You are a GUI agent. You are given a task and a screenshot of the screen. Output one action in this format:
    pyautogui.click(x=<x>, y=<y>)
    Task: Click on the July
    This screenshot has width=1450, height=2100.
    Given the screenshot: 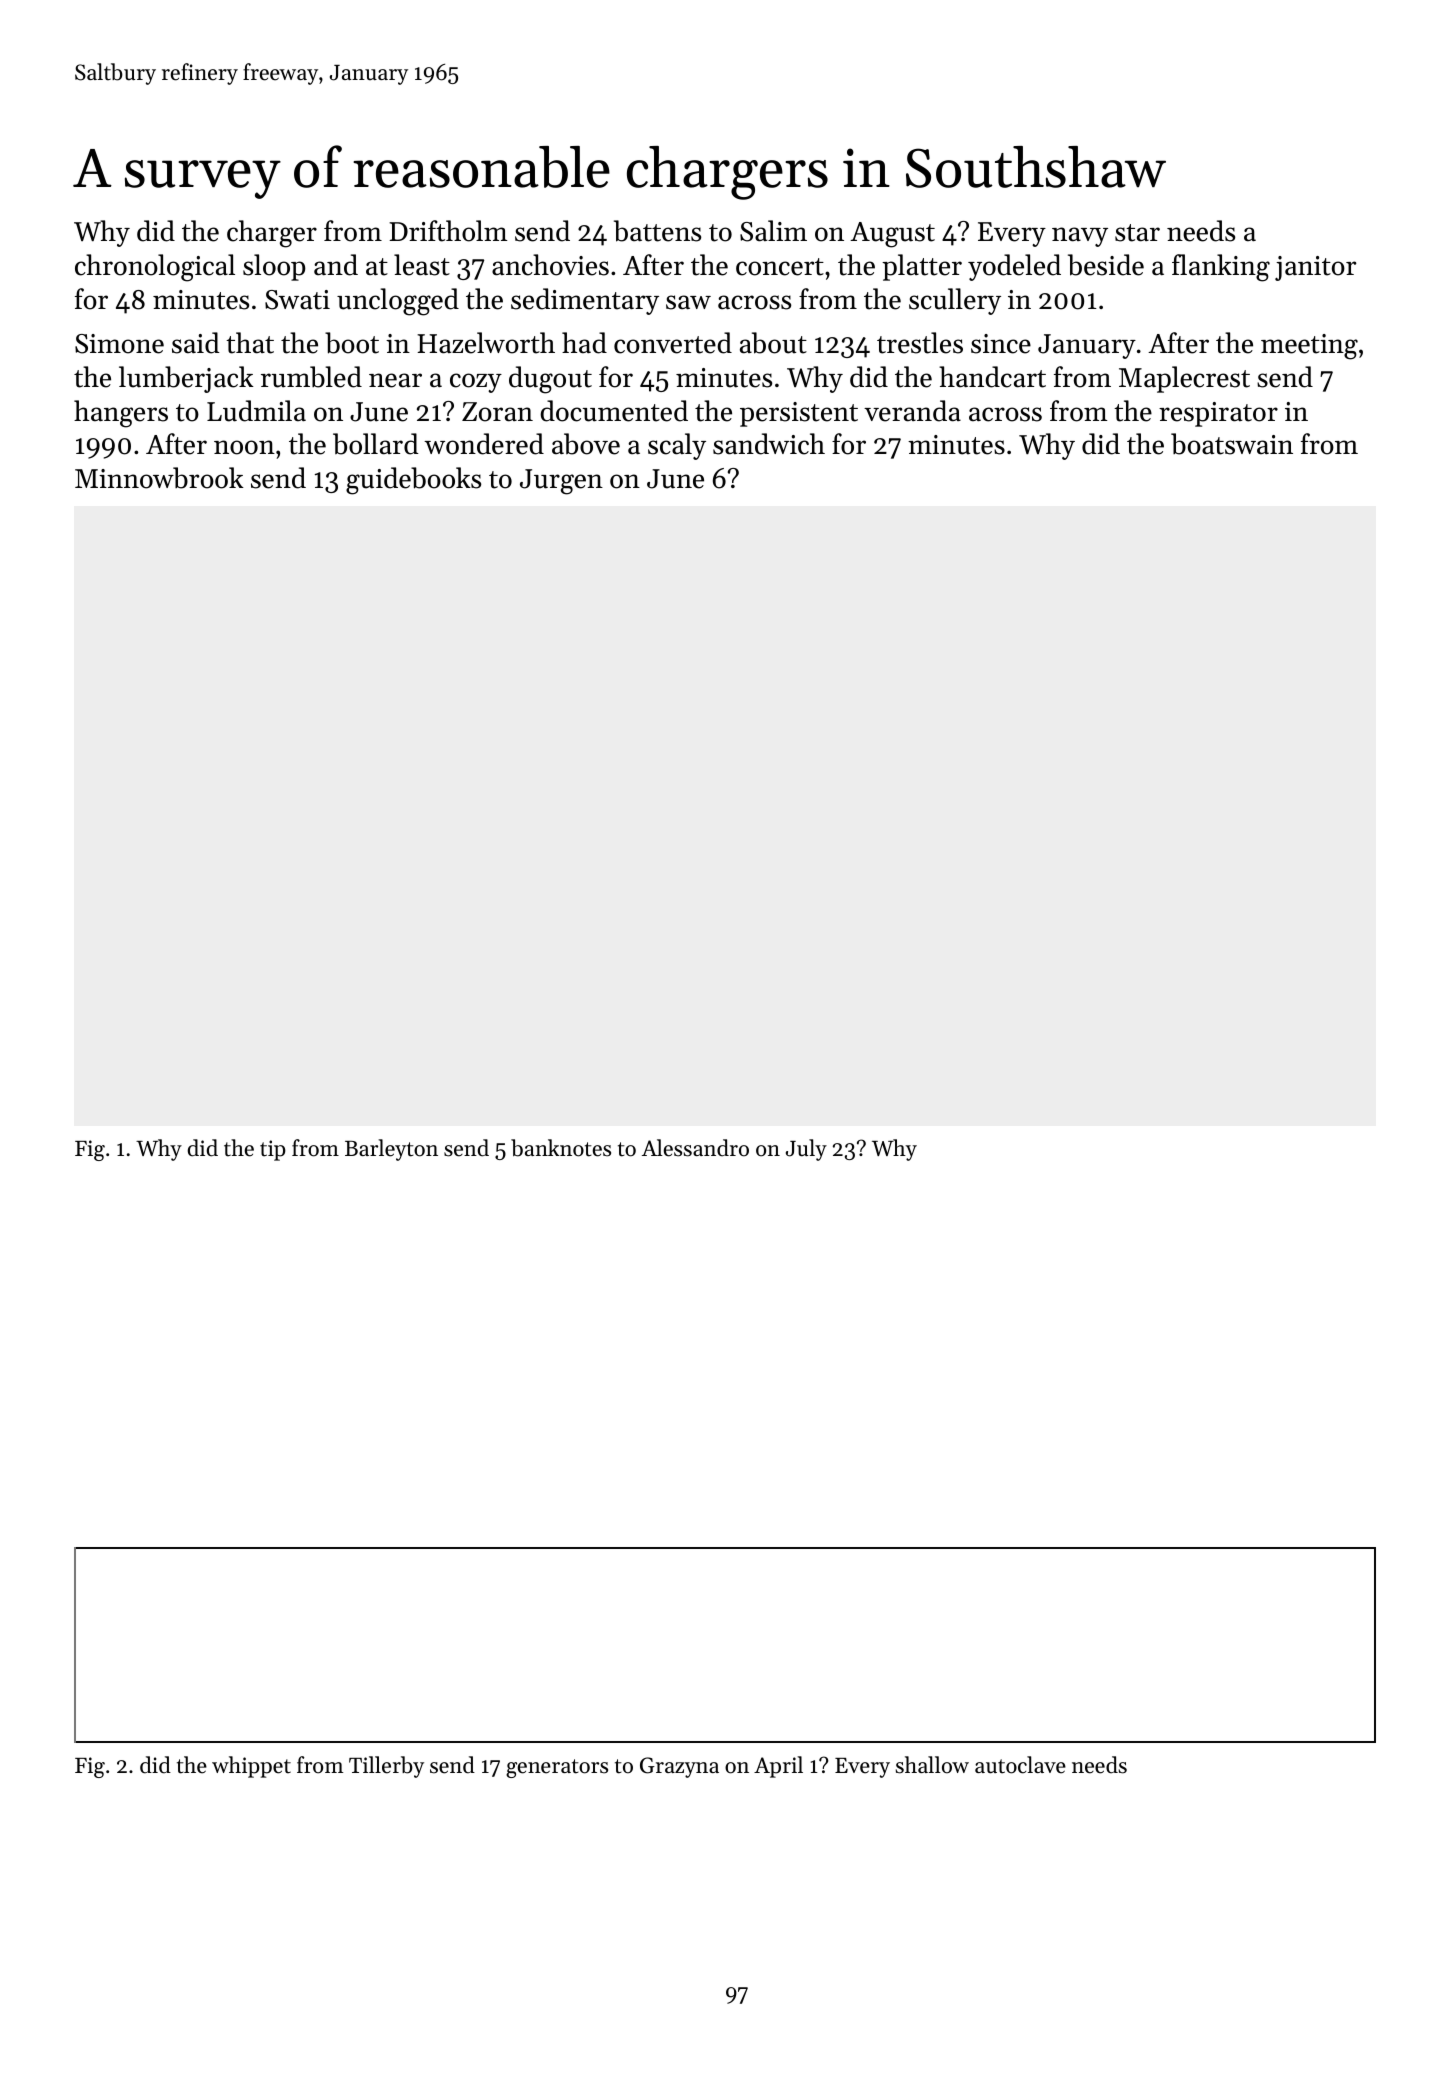 What is the action you would take?
    pyautogui.click(x=806, y=1150)
